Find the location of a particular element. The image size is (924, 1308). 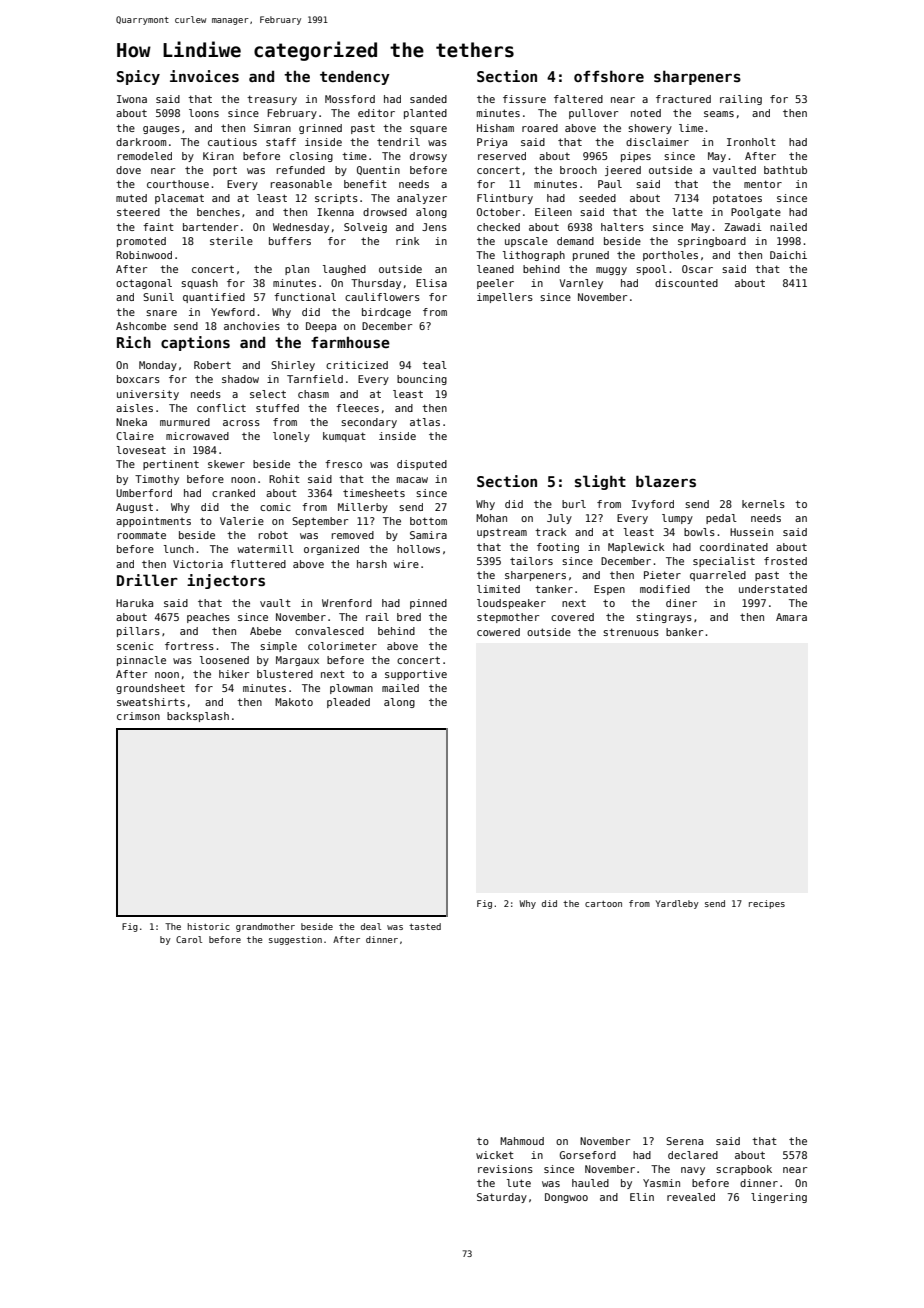

loosened is located at coordinates (224, 660).
